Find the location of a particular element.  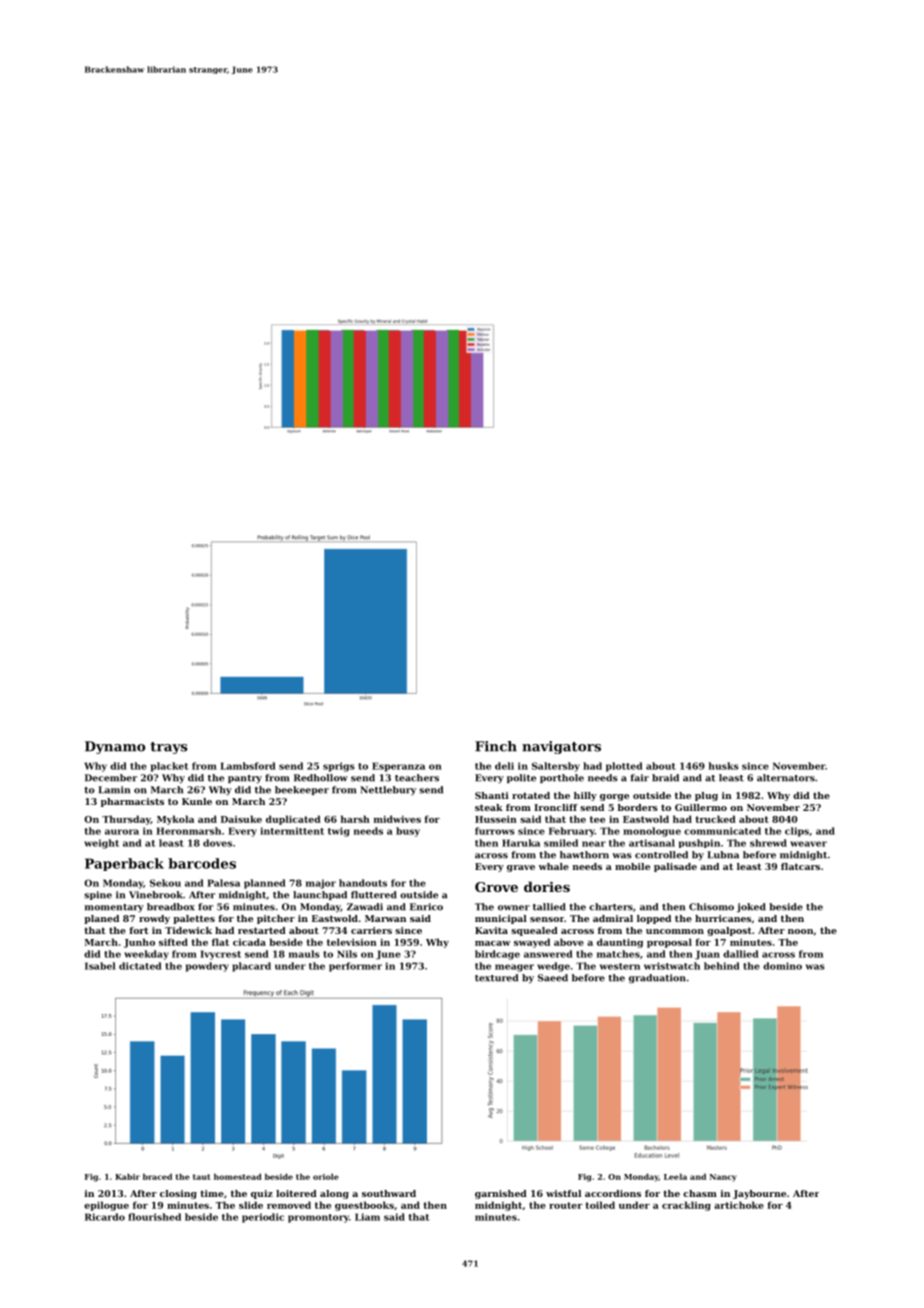

removed is located at coordinates (289, 1205).
